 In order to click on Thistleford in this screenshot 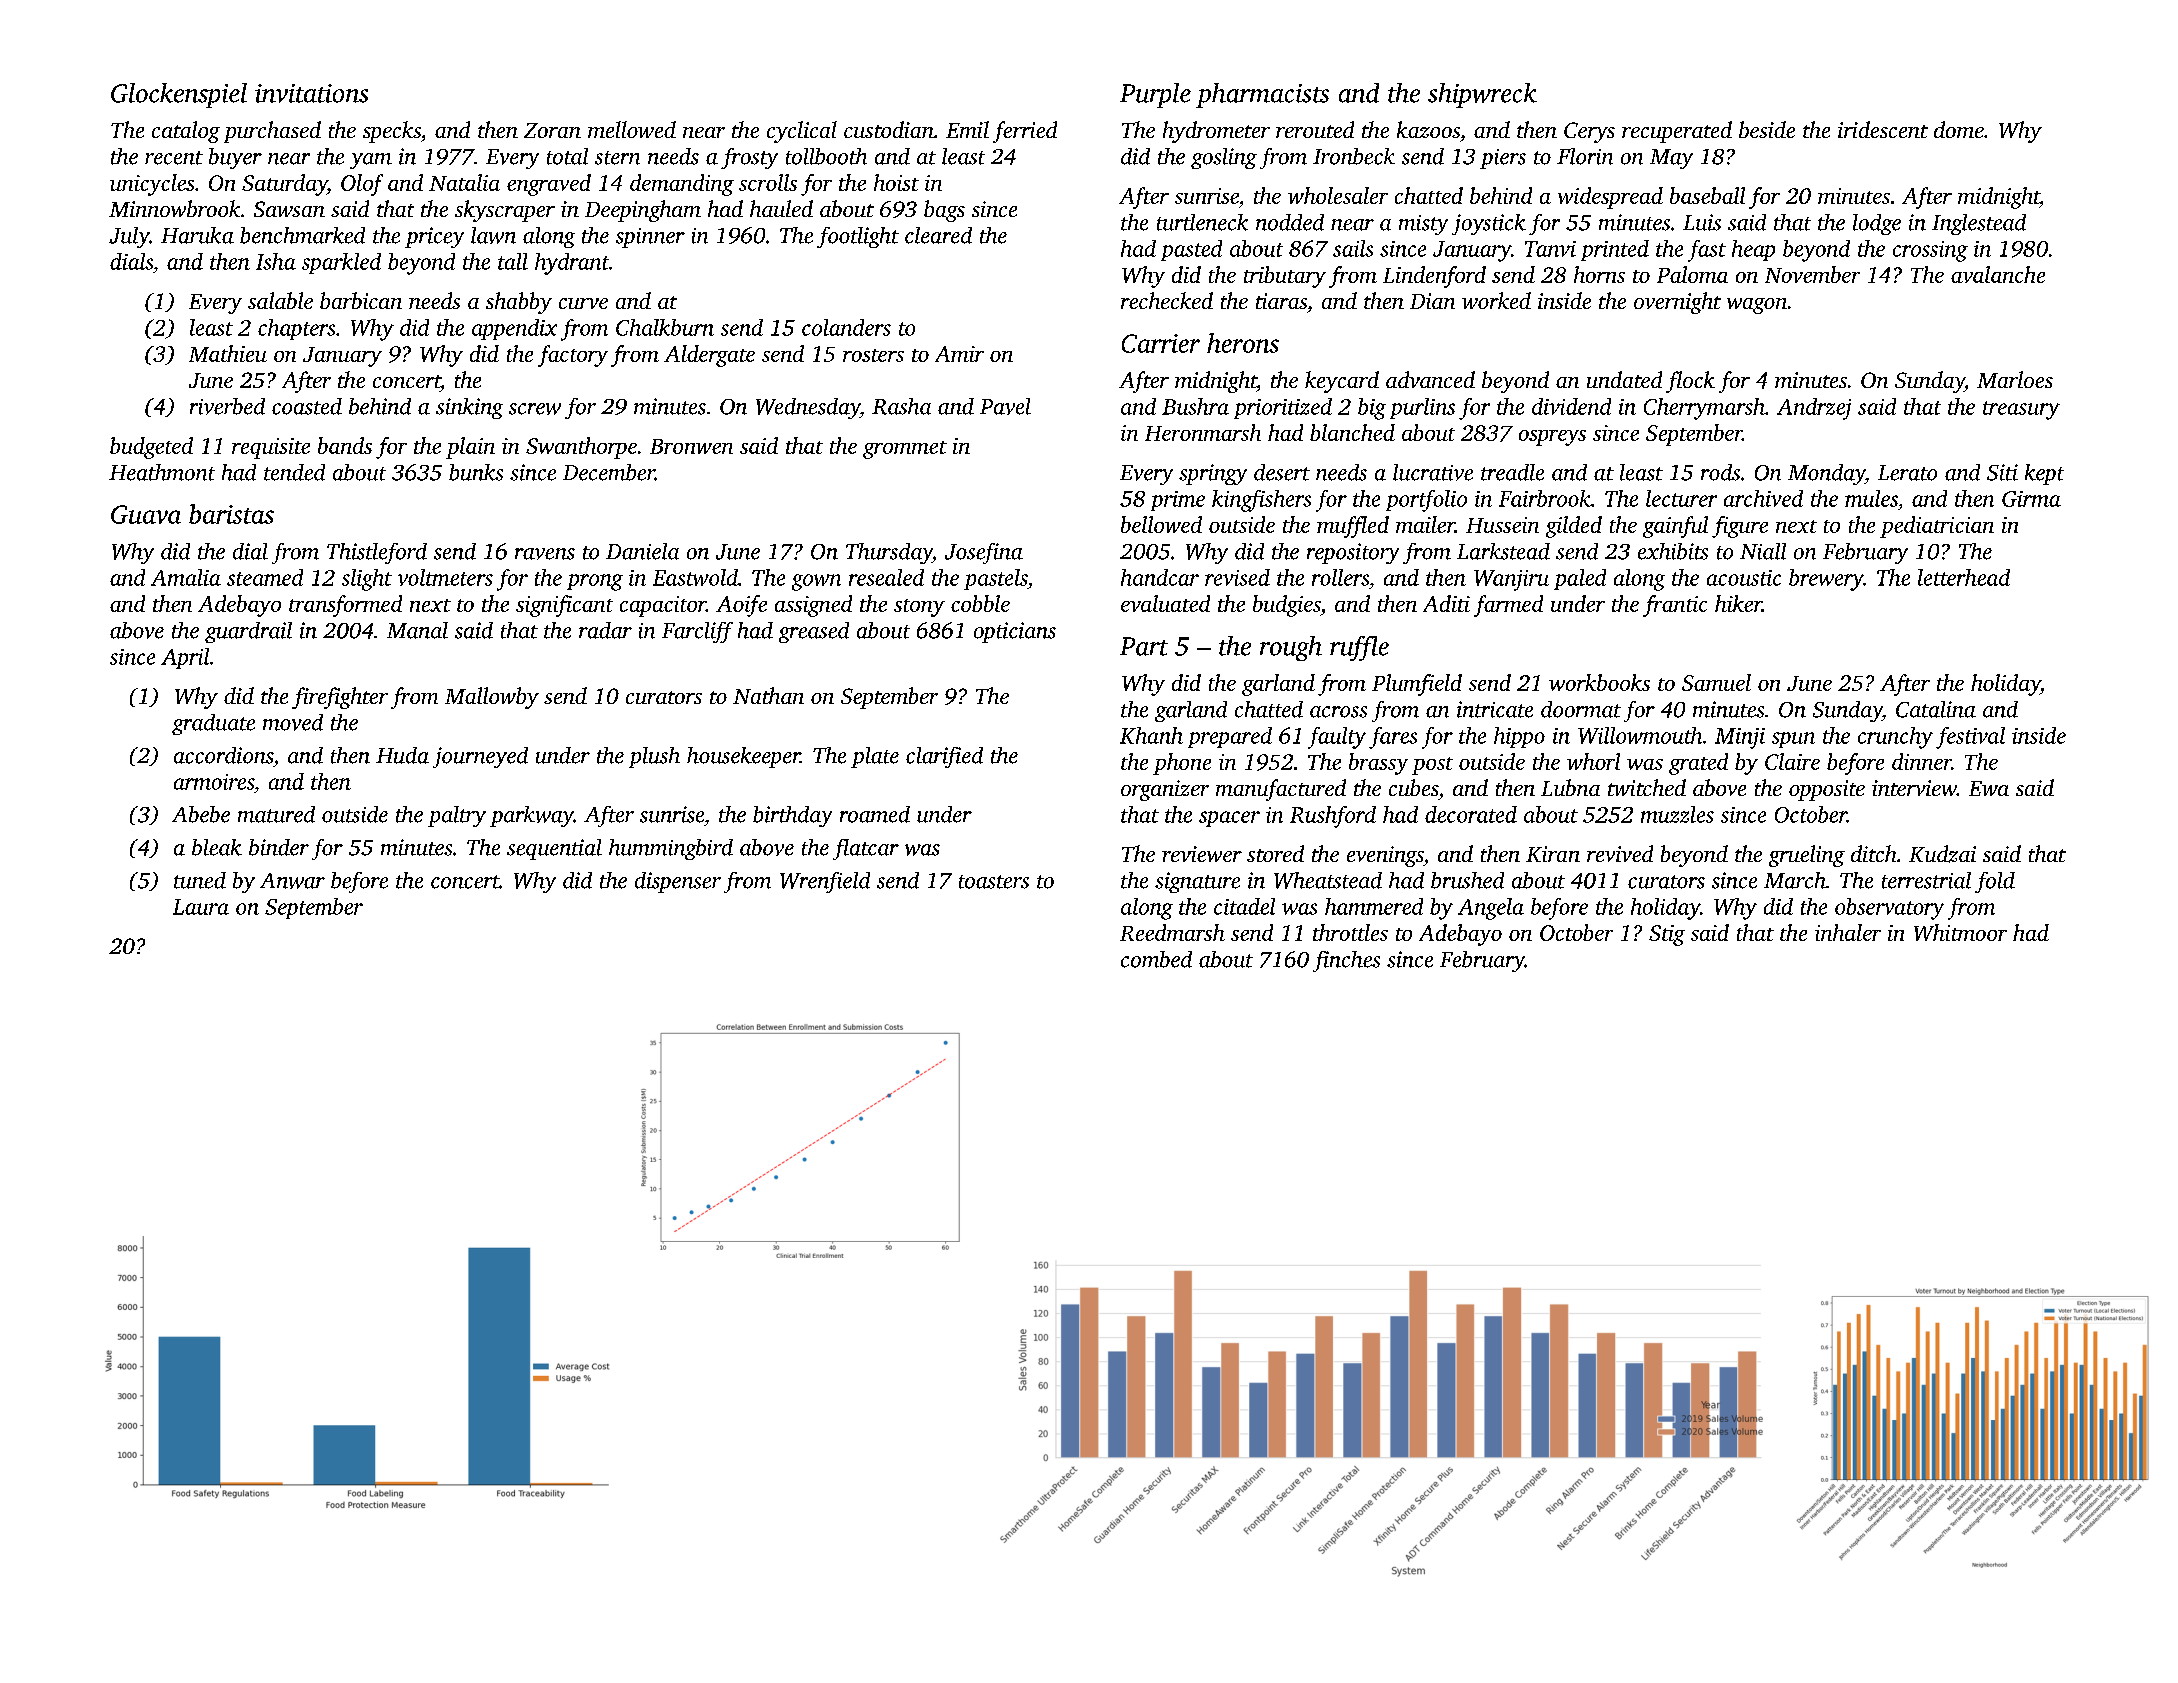, I will do `click(377, 553)`.
